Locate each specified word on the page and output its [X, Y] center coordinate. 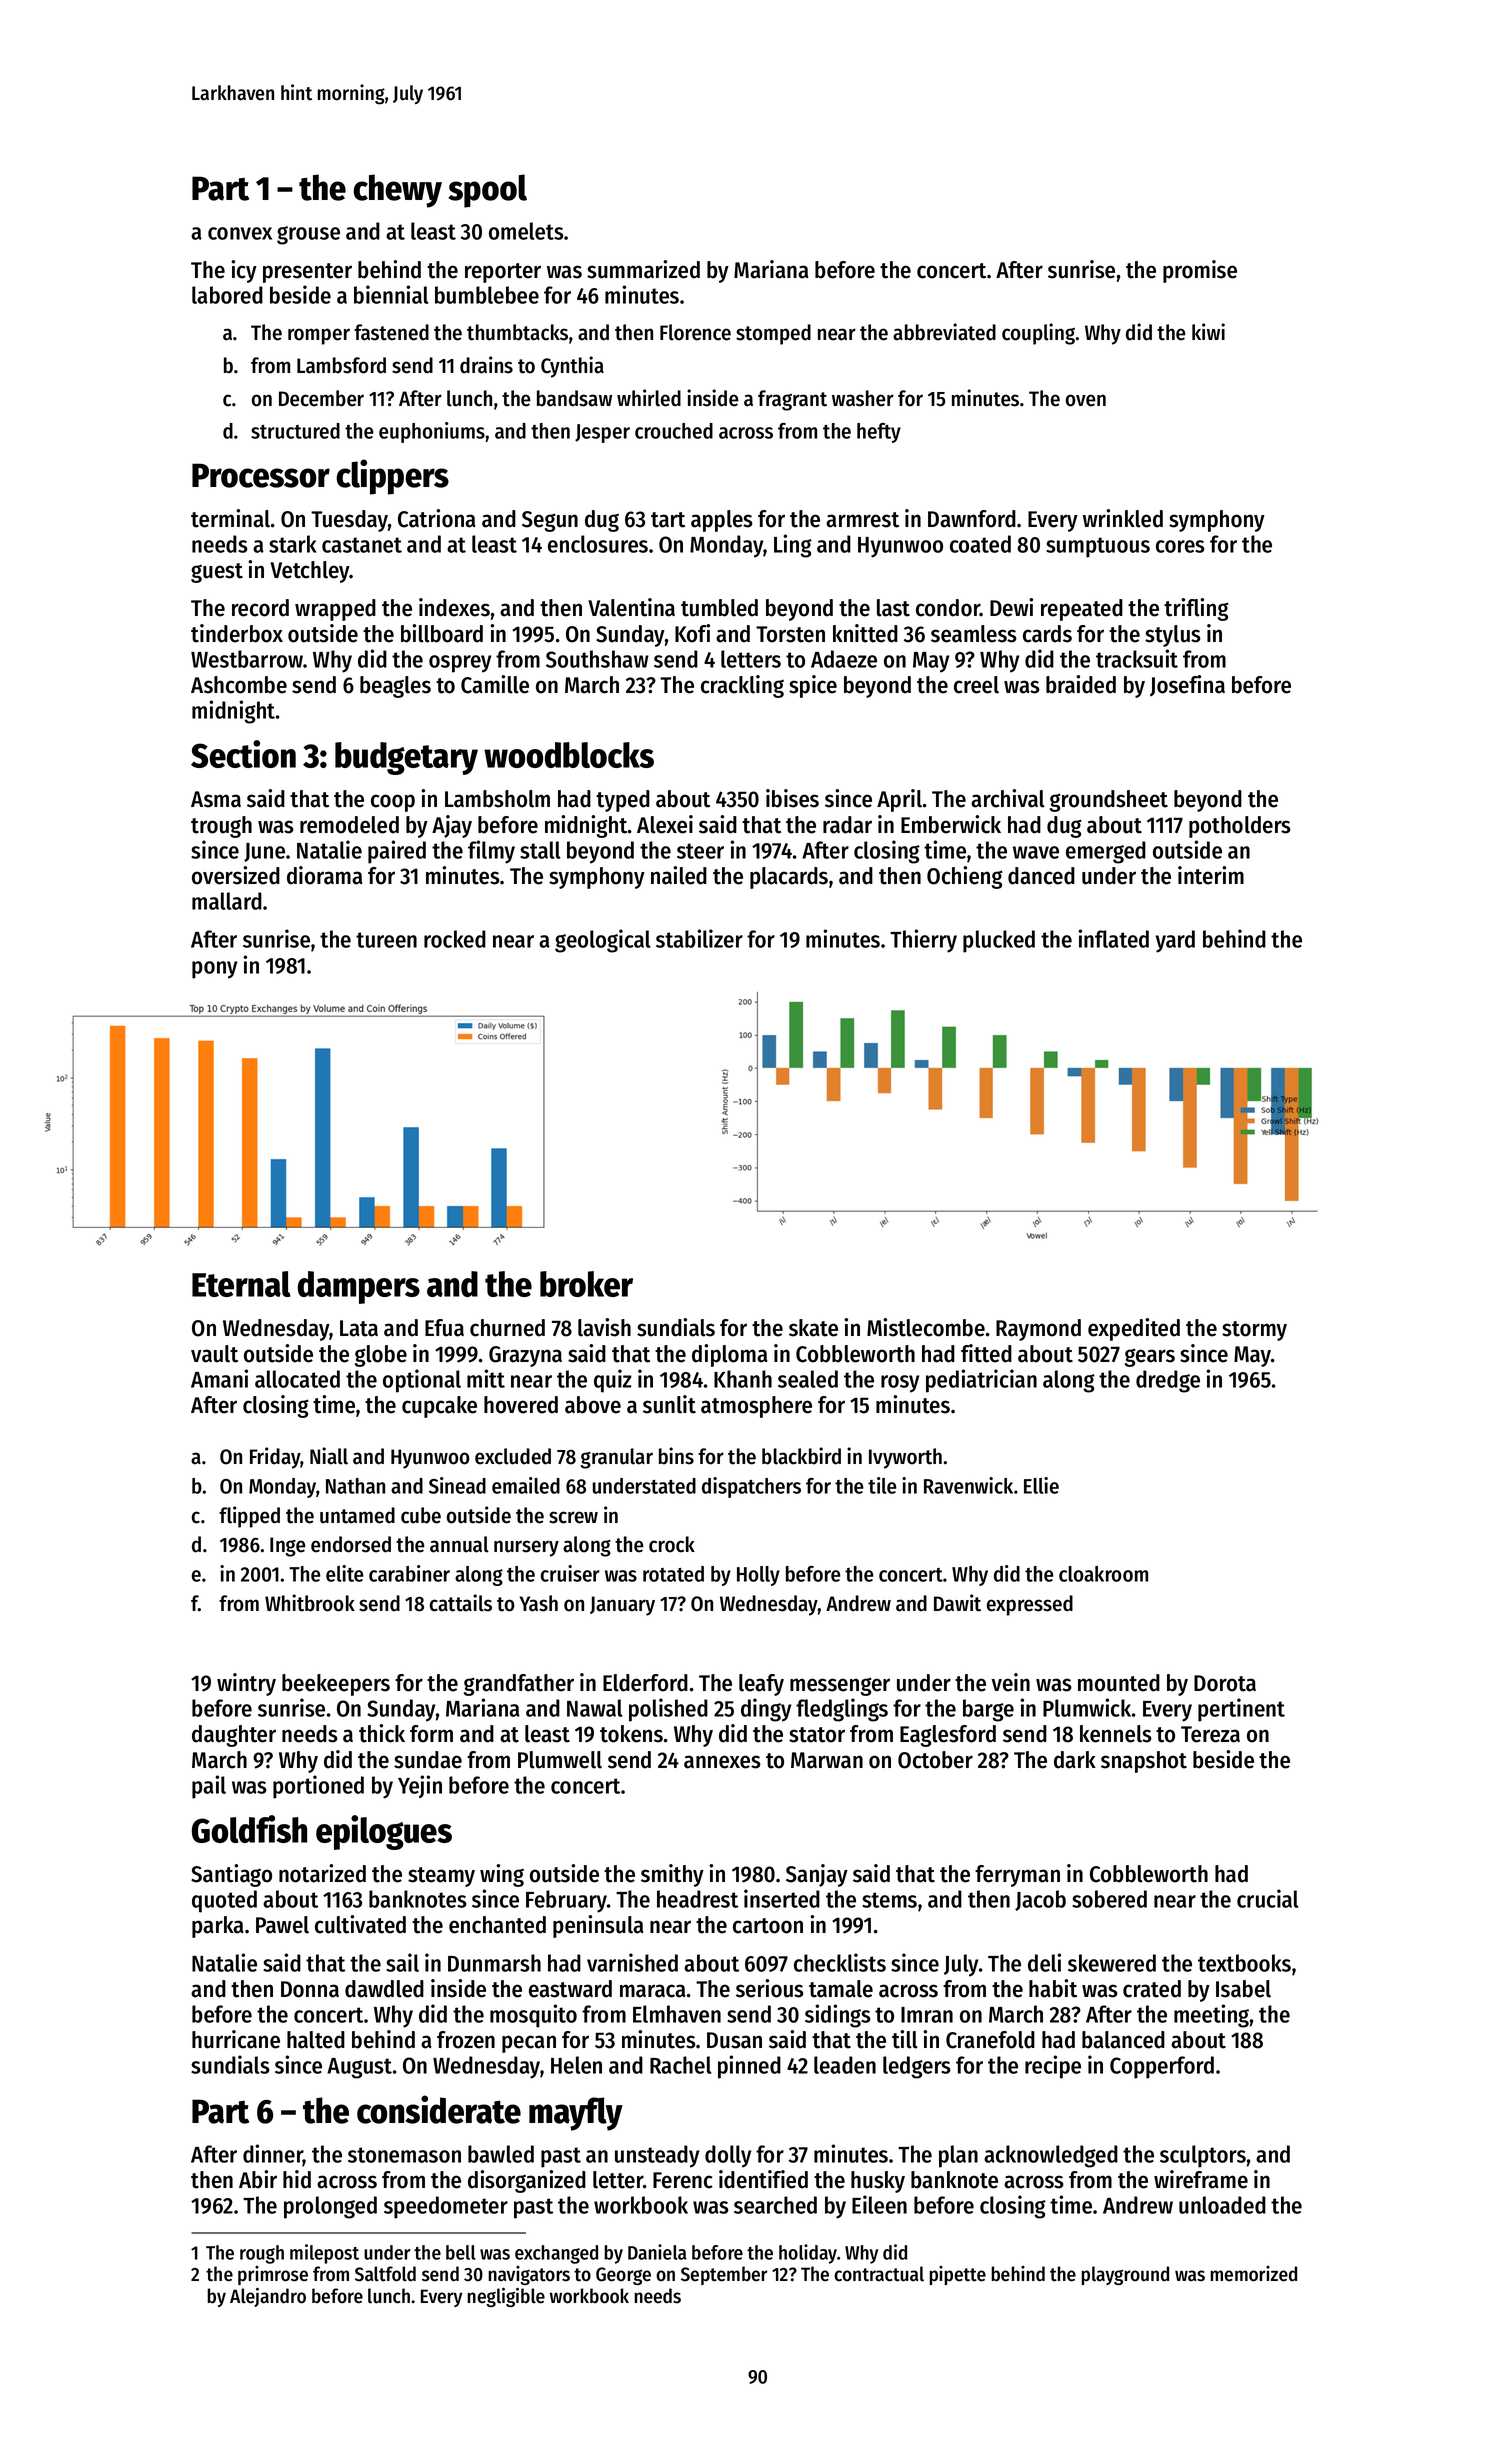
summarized [643, 269]
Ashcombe [239, 685]
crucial [1267, 1898]
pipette [957, 2275]
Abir [258, 2179]
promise [1200, 271]
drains [486, 365]
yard [1175, 941]
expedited [1134, 1329]
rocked [455, 939]
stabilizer [699, 938]
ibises [792, 798]
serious [770, 1988]
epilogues [384, 1832]
